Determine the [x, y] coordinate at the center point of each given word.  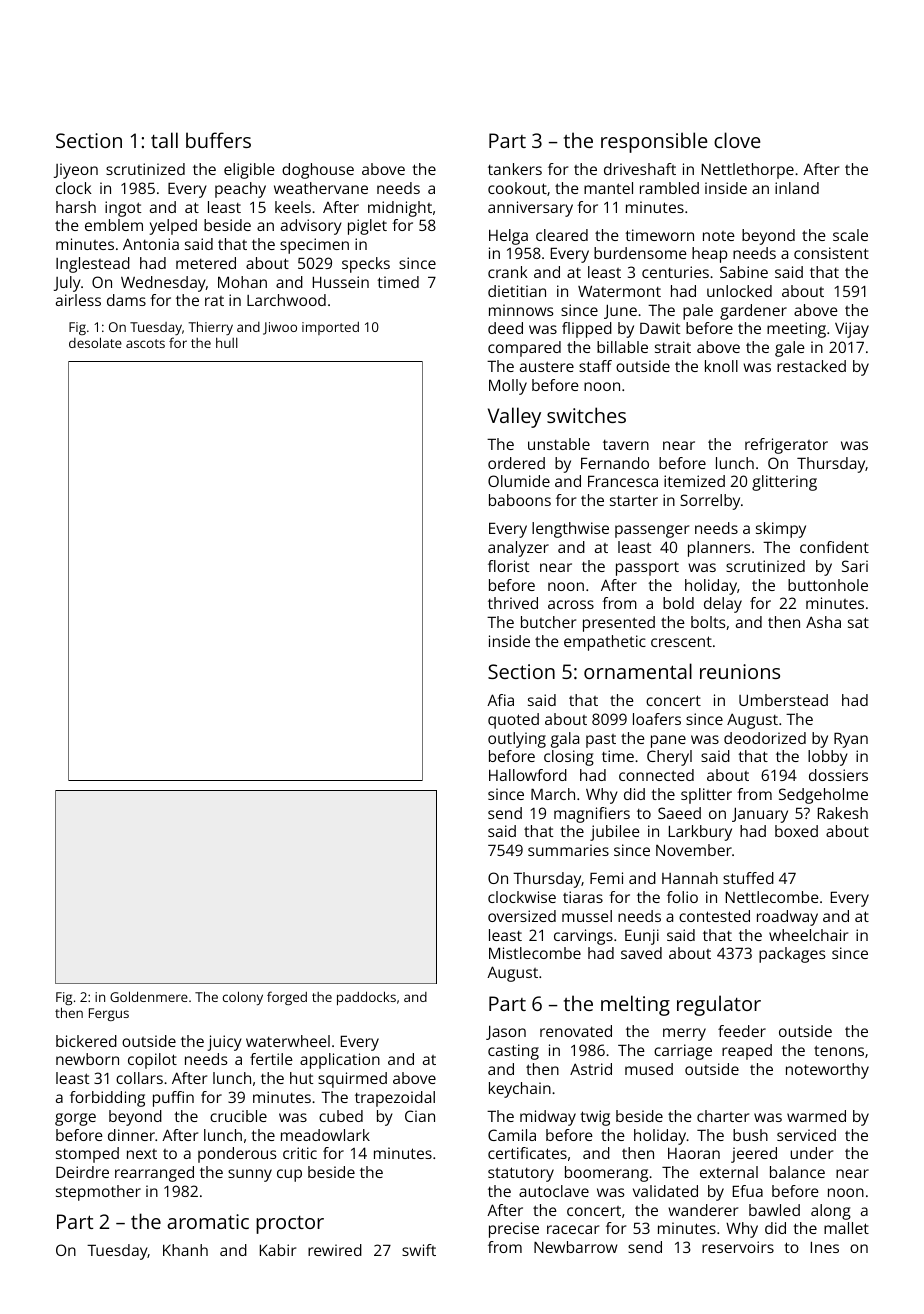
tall [164, 140]
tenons [839, 1050]
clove [737, 140]
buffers [218, 140]
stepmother [98, 1193]
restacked [811, 366]
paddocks [366, 998]
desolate [95, 342]
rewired [335, 1250]
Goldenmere [149, 996]
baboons [520, 500]
